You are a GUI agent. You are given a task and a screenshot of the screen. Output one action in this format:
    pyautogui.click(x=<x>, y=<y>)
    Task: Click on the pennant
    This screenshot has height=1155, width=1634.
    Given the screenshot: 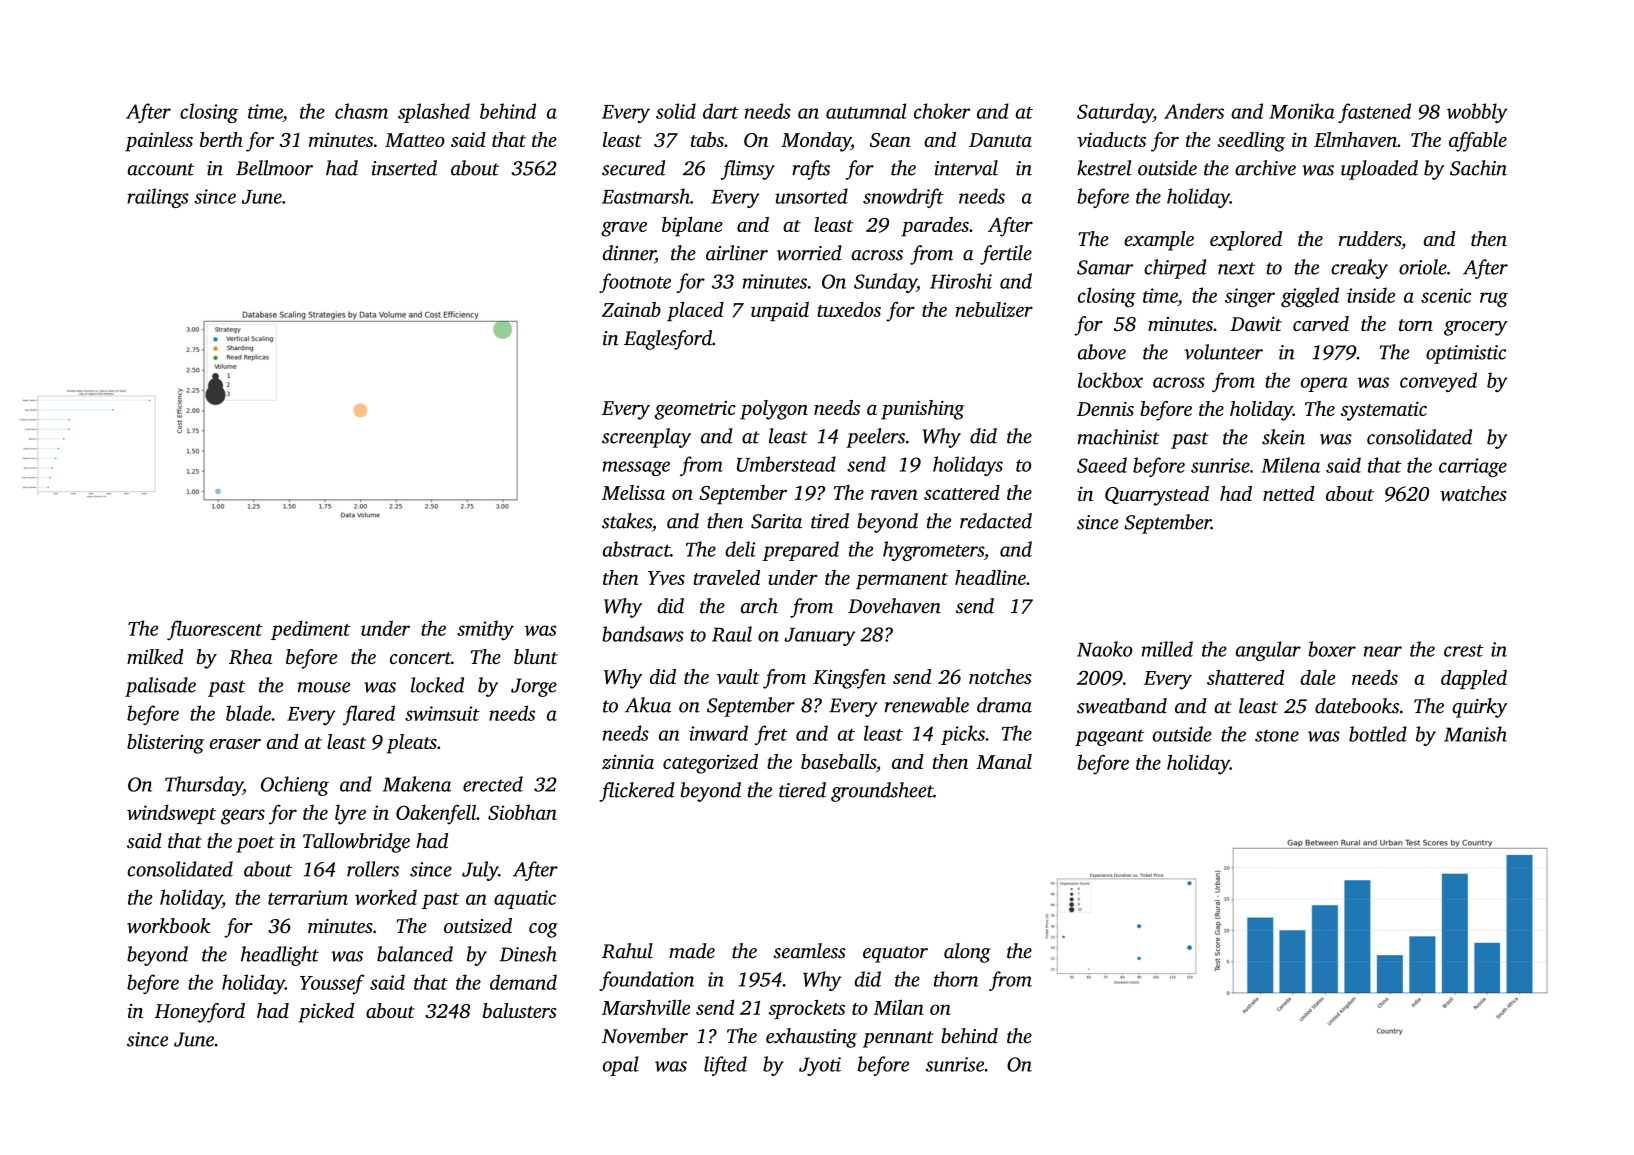 What is the action you would take?
    pyautogui.click(x=898, y=1039)
